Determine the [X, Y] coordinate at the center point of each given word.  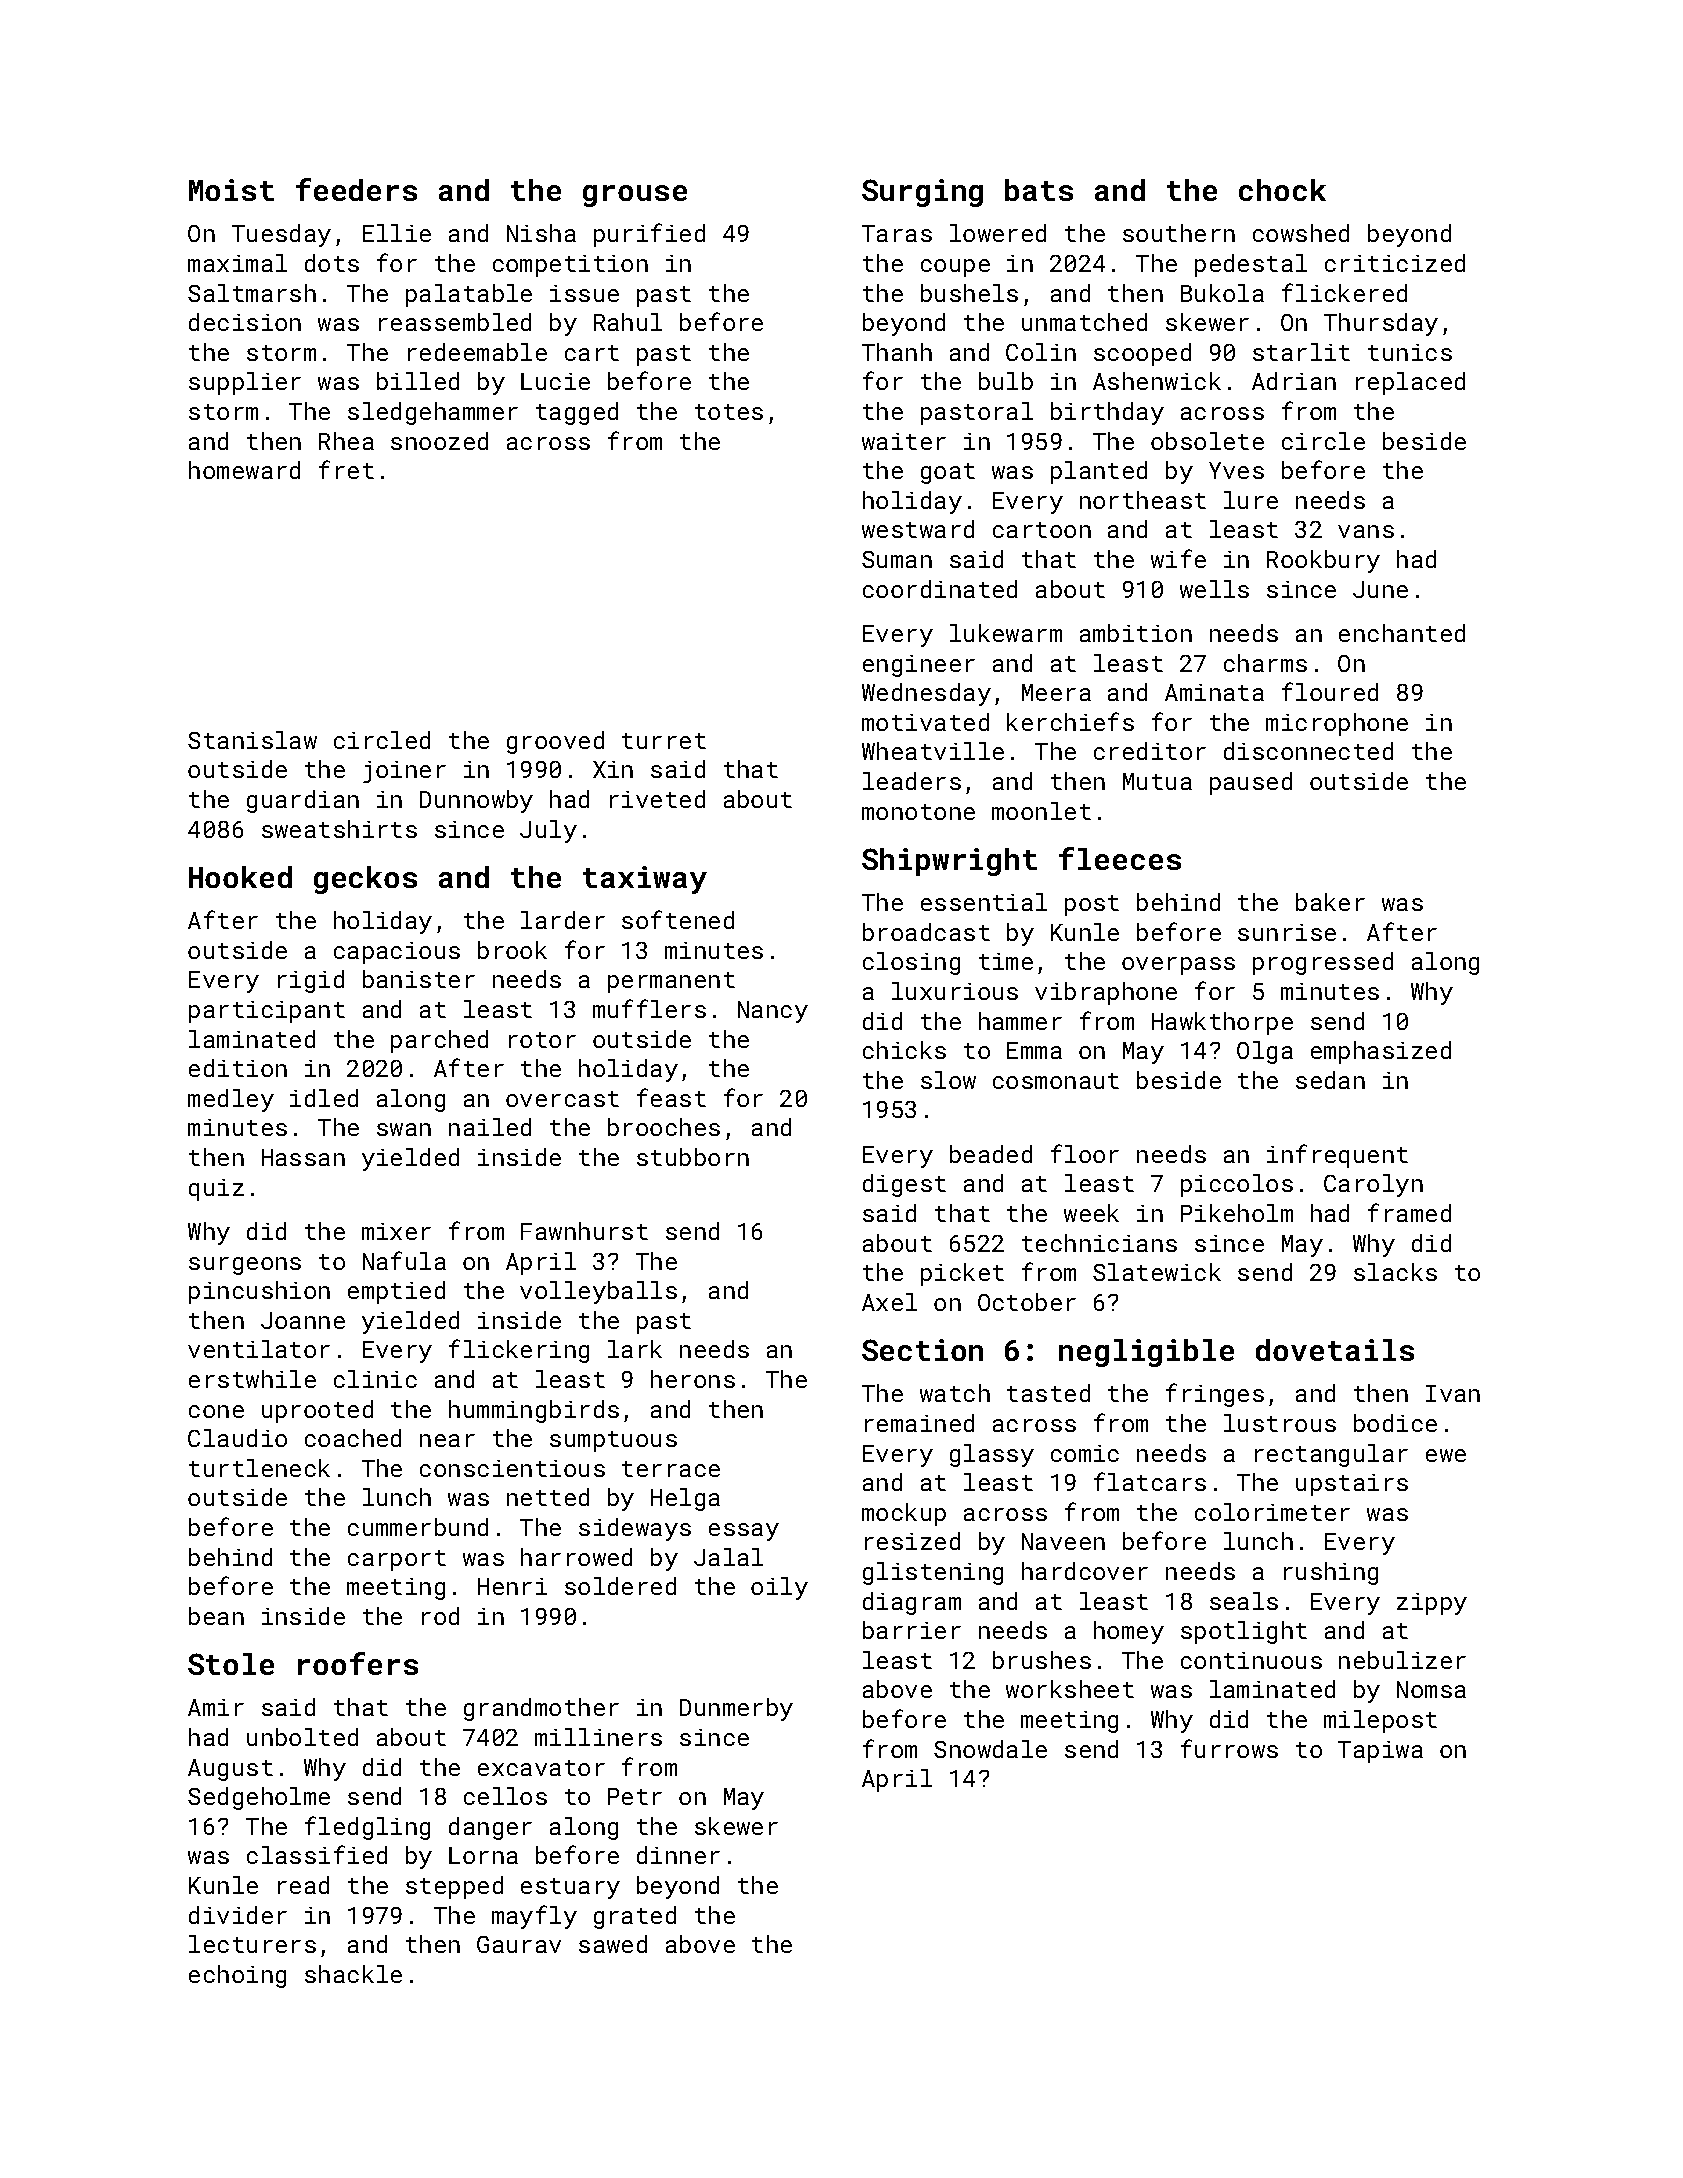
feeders [356, 189]
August [230, 1770]
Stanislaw [252, 740]
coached [353, 1438]
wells [1214, 589]
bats [1039, 190]
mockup [904, 1514]
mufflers [649, 1008]
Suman [897, 559]
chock [1282, 190]
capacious [397, 953]
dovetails [1335, 1350]
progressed [1323, 963]
